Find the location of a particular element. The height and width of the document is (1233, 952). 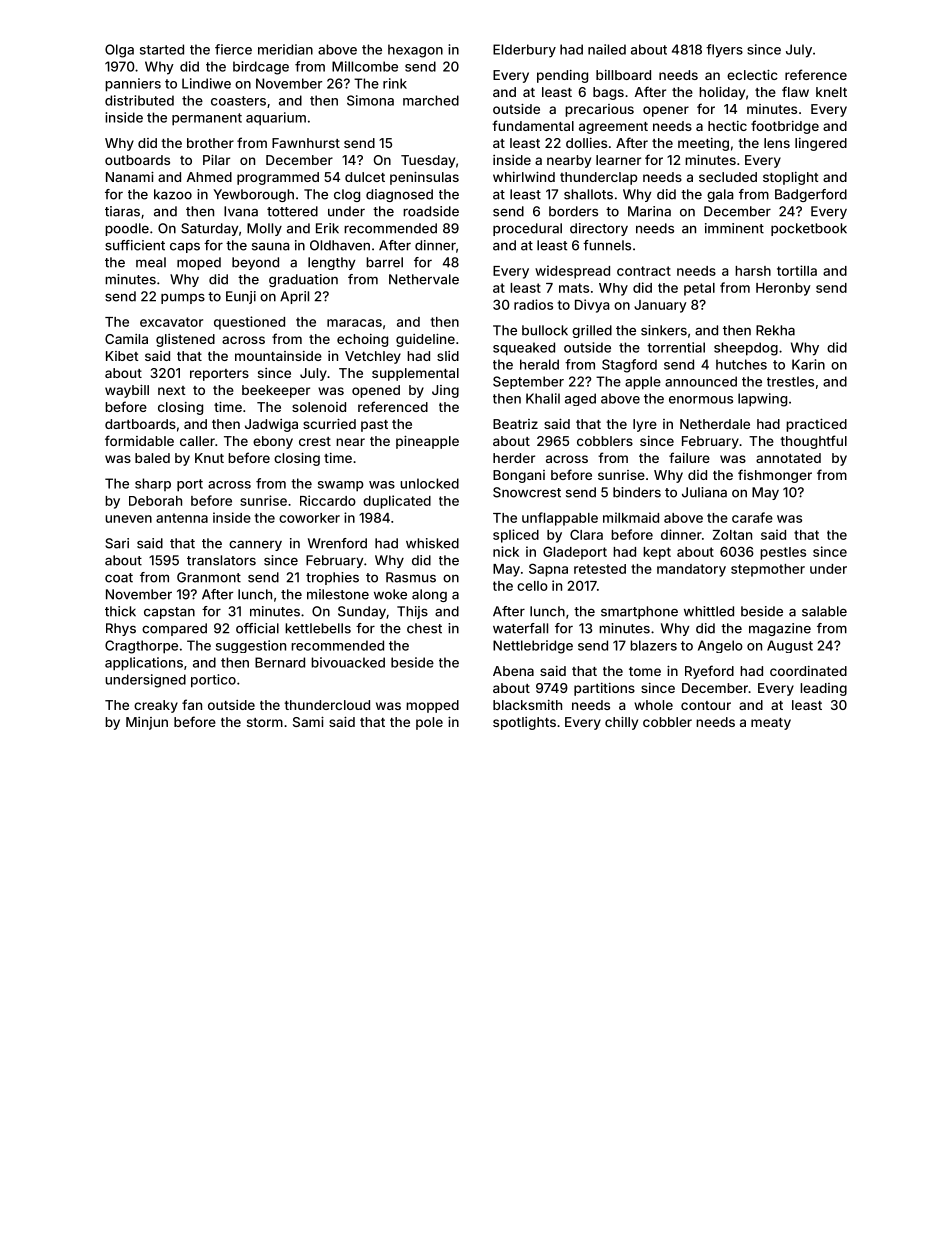

programmed is located at coordinates (278, 178).
